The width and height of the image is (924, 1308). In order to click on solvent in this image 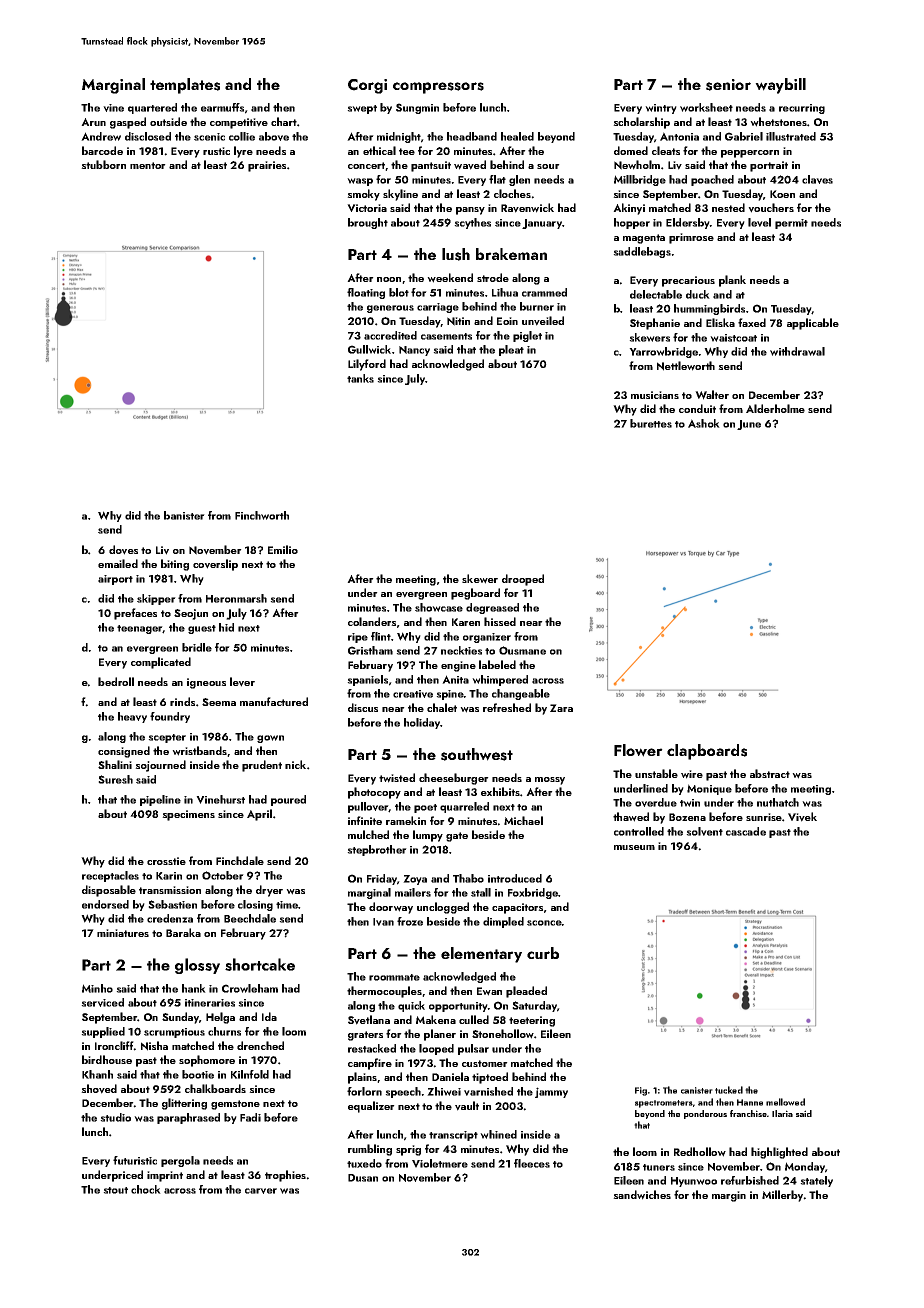, I will do `click(704, 831)`.
